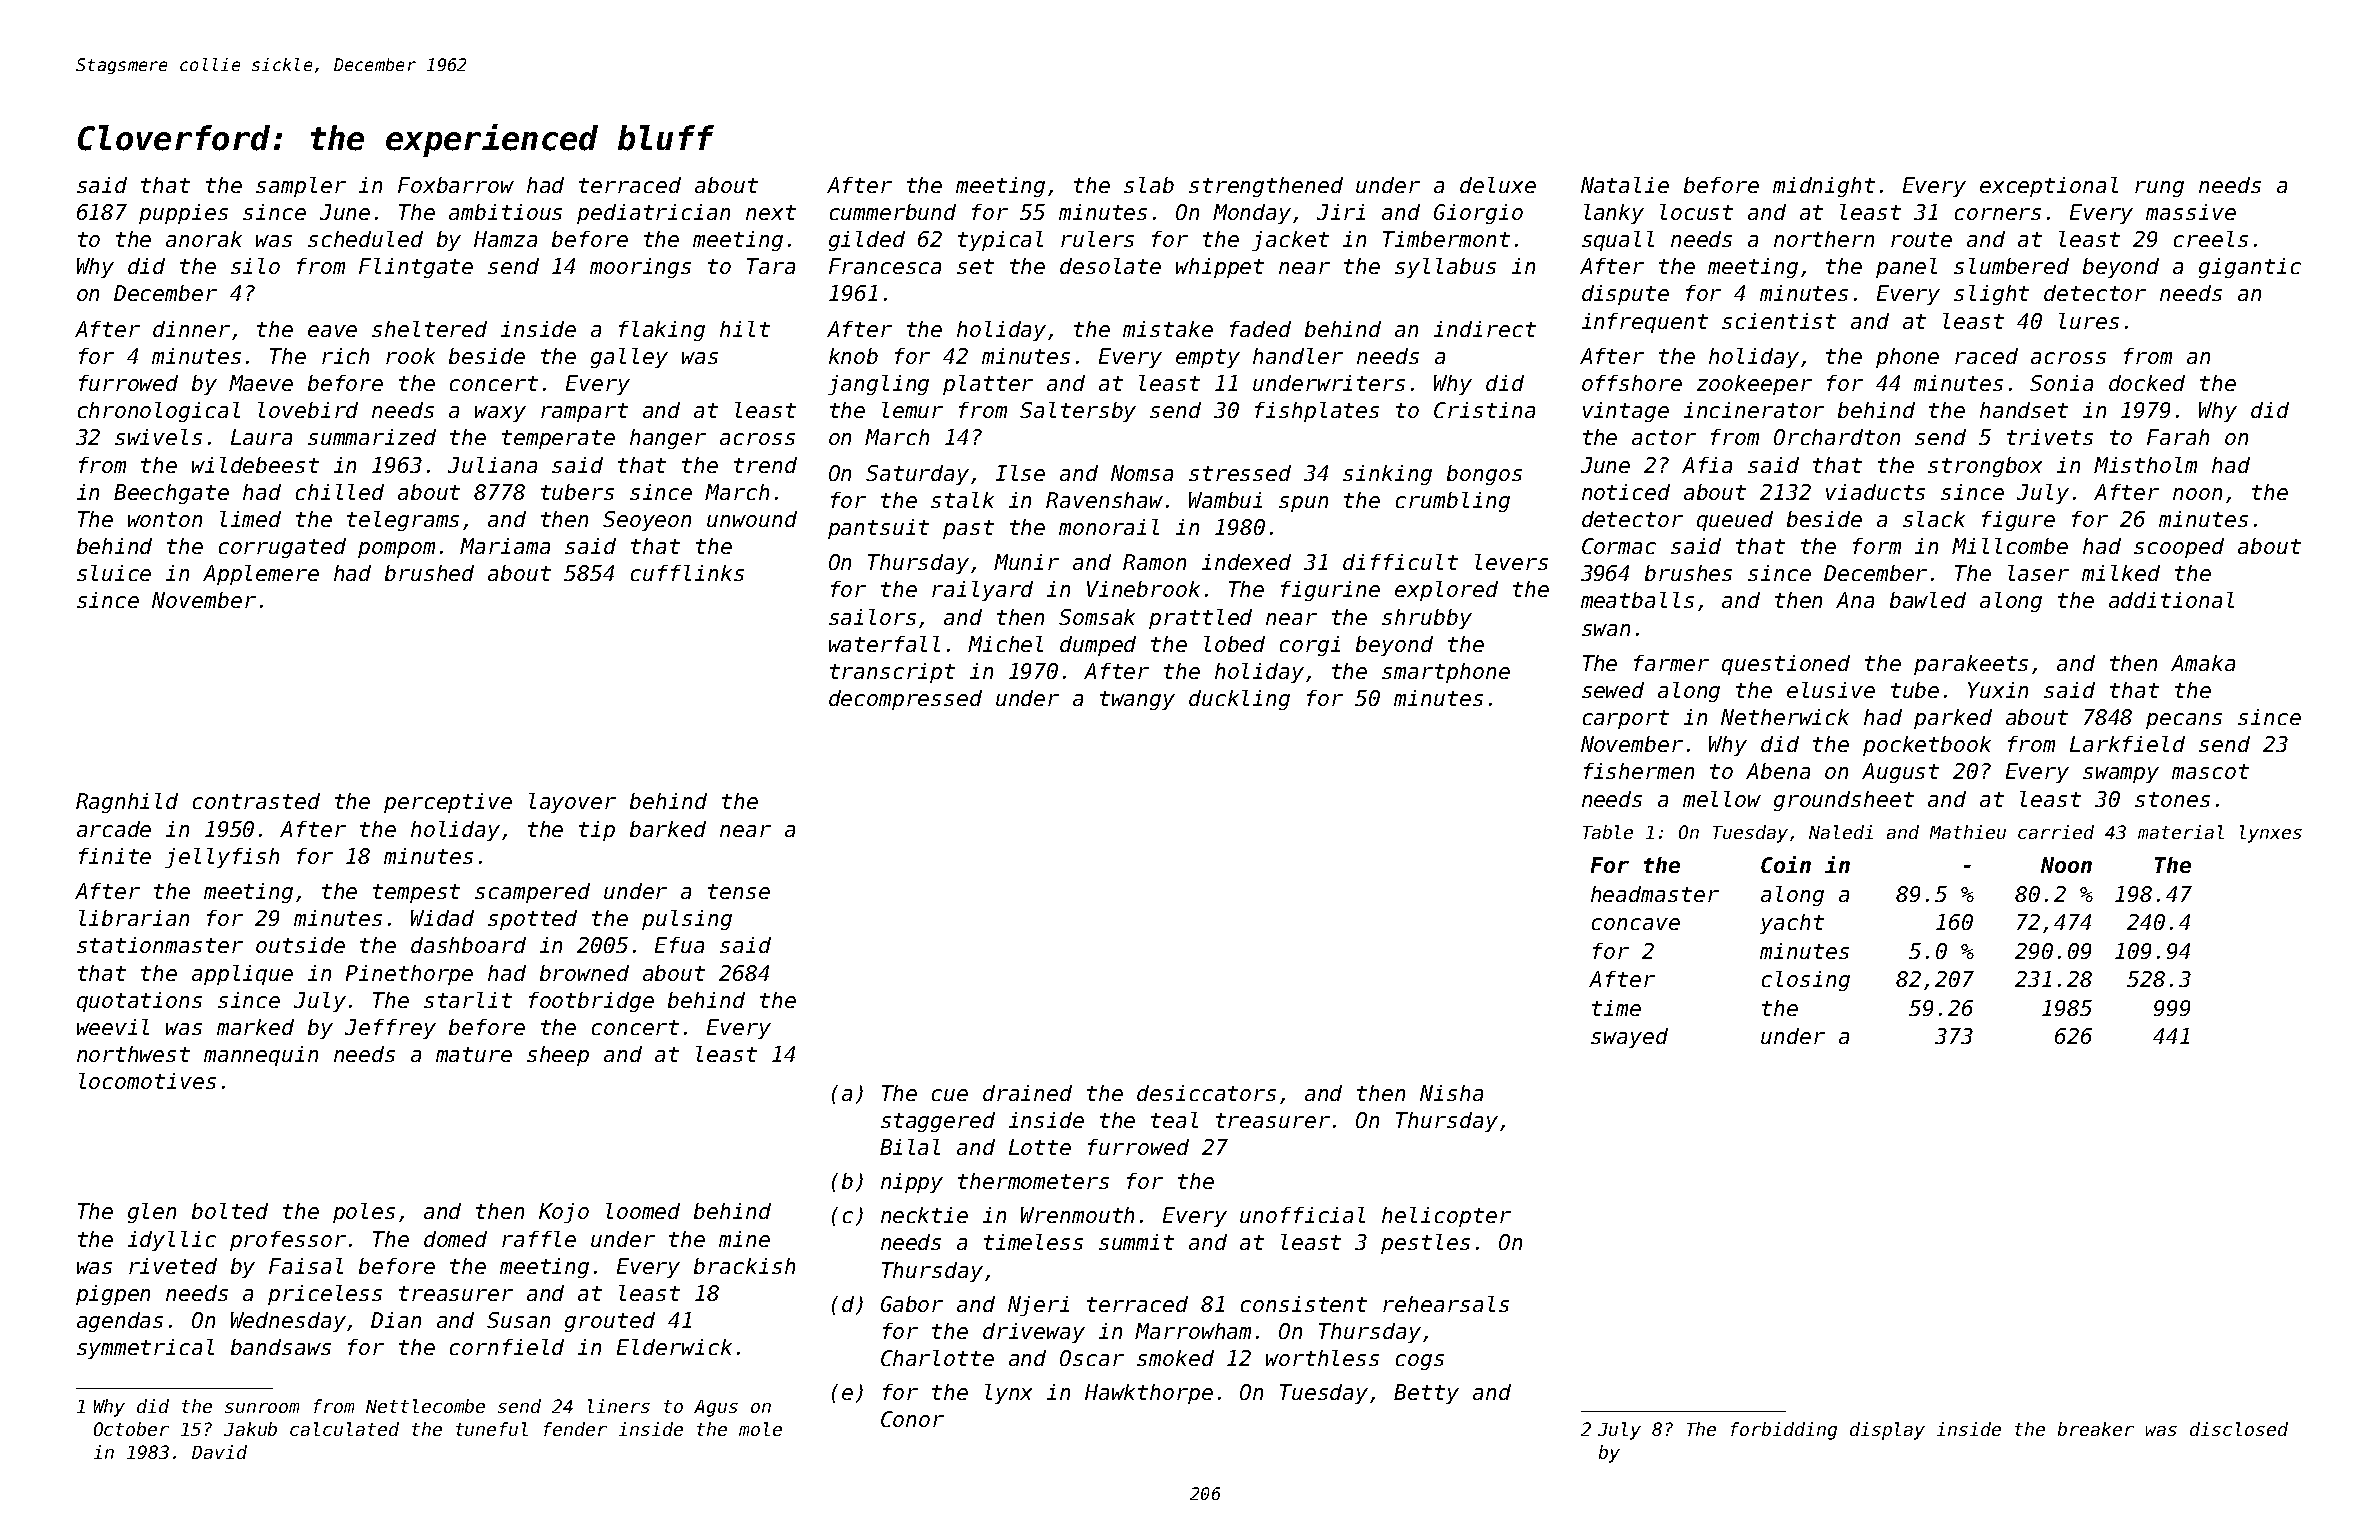  What do you see at coordinates (1806, 981) in the screenshot?
I see `closing` at bounding box center [1806, 981].
